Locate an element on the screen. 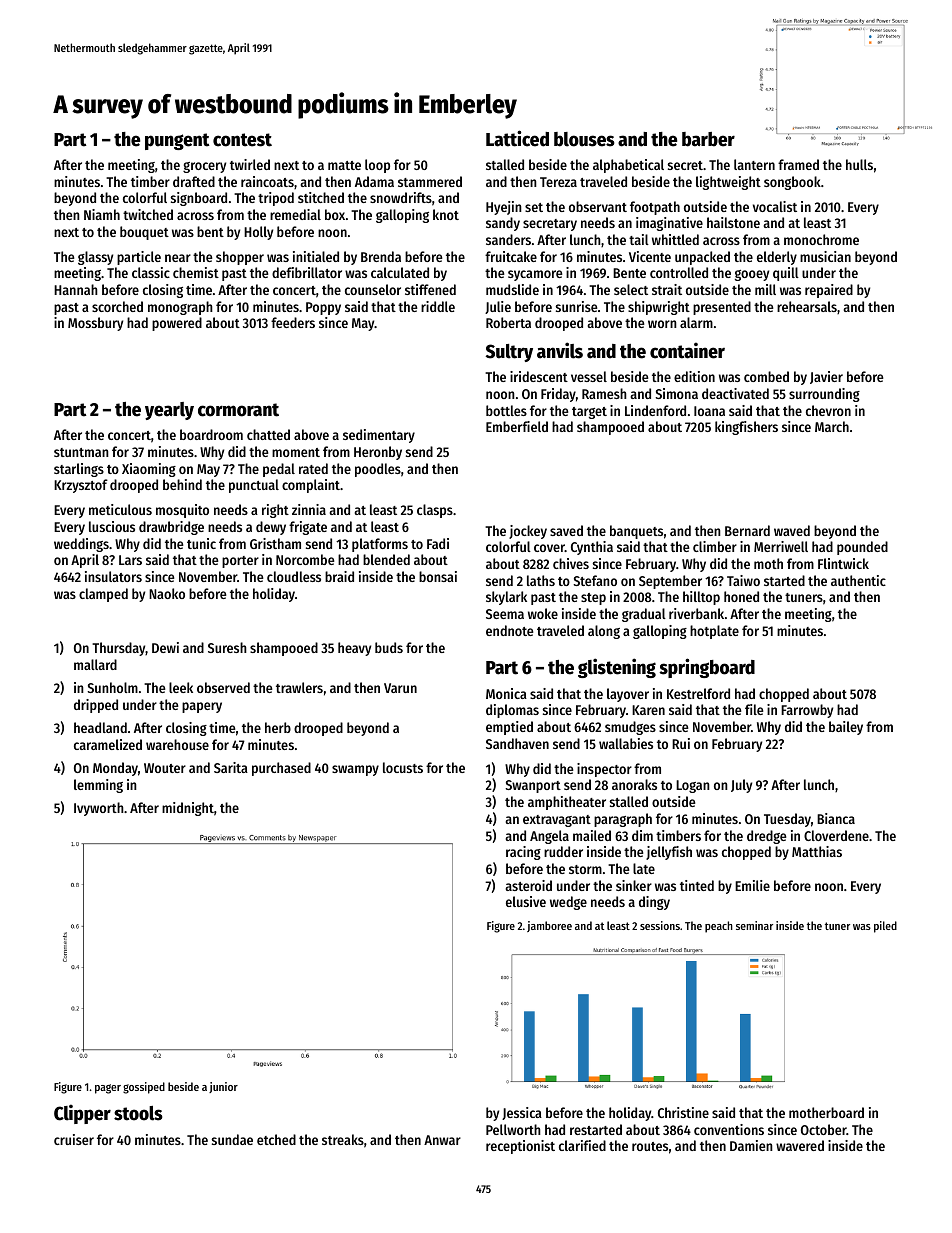 This screenshot has height=1233, width=952. twitched is located at coordinates (148, 214).
